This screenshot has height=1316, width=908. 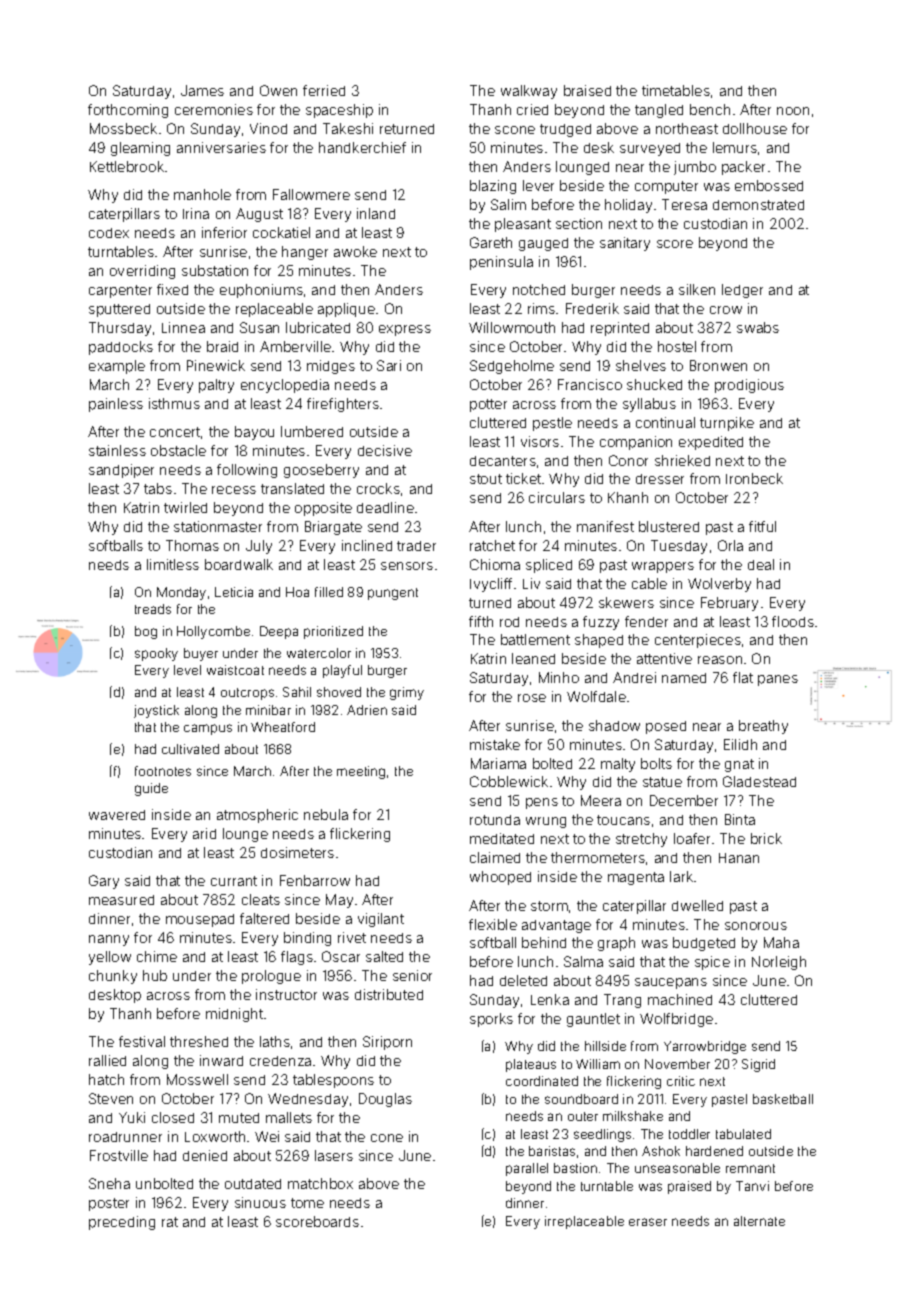 What do you see at coordinates (208, 729) in the screenshot?
I see `campus` at bounding box center [208, 729].
